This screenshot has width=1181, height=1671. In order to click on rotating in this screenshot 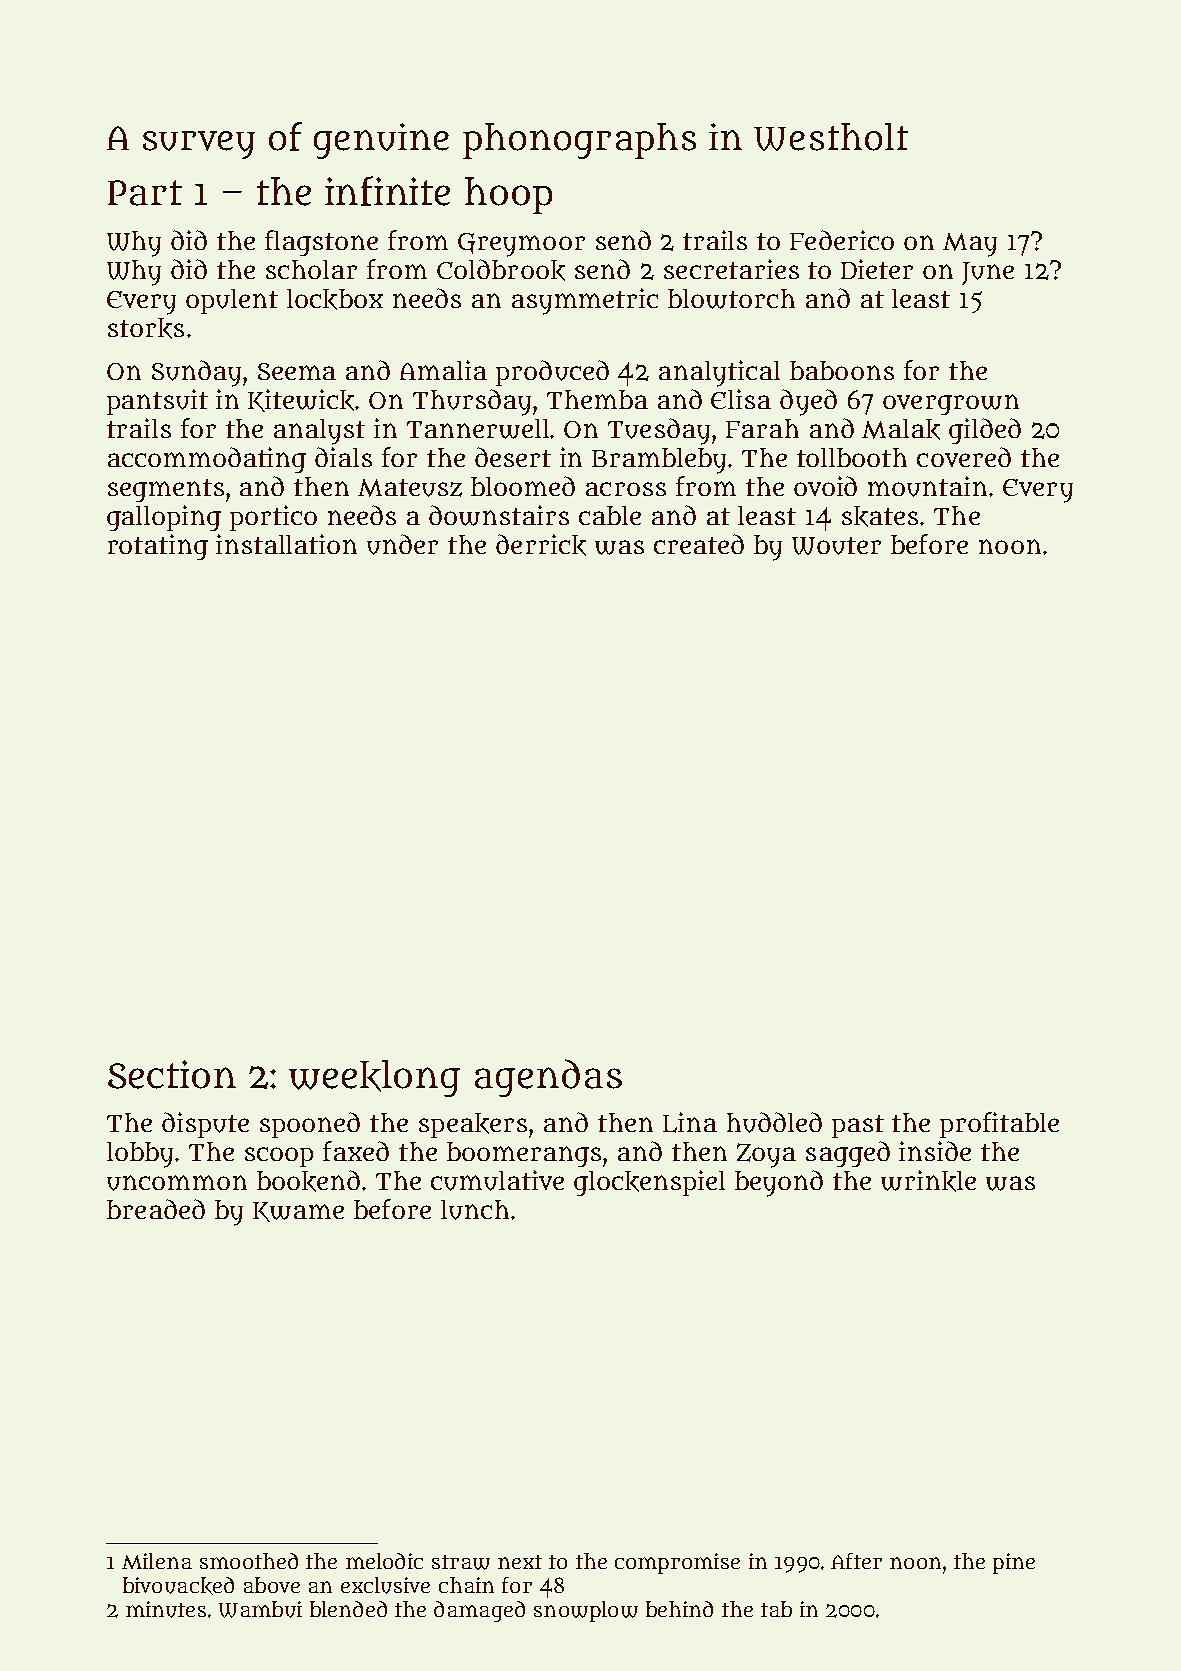, I will do `click(158, 547)`.
